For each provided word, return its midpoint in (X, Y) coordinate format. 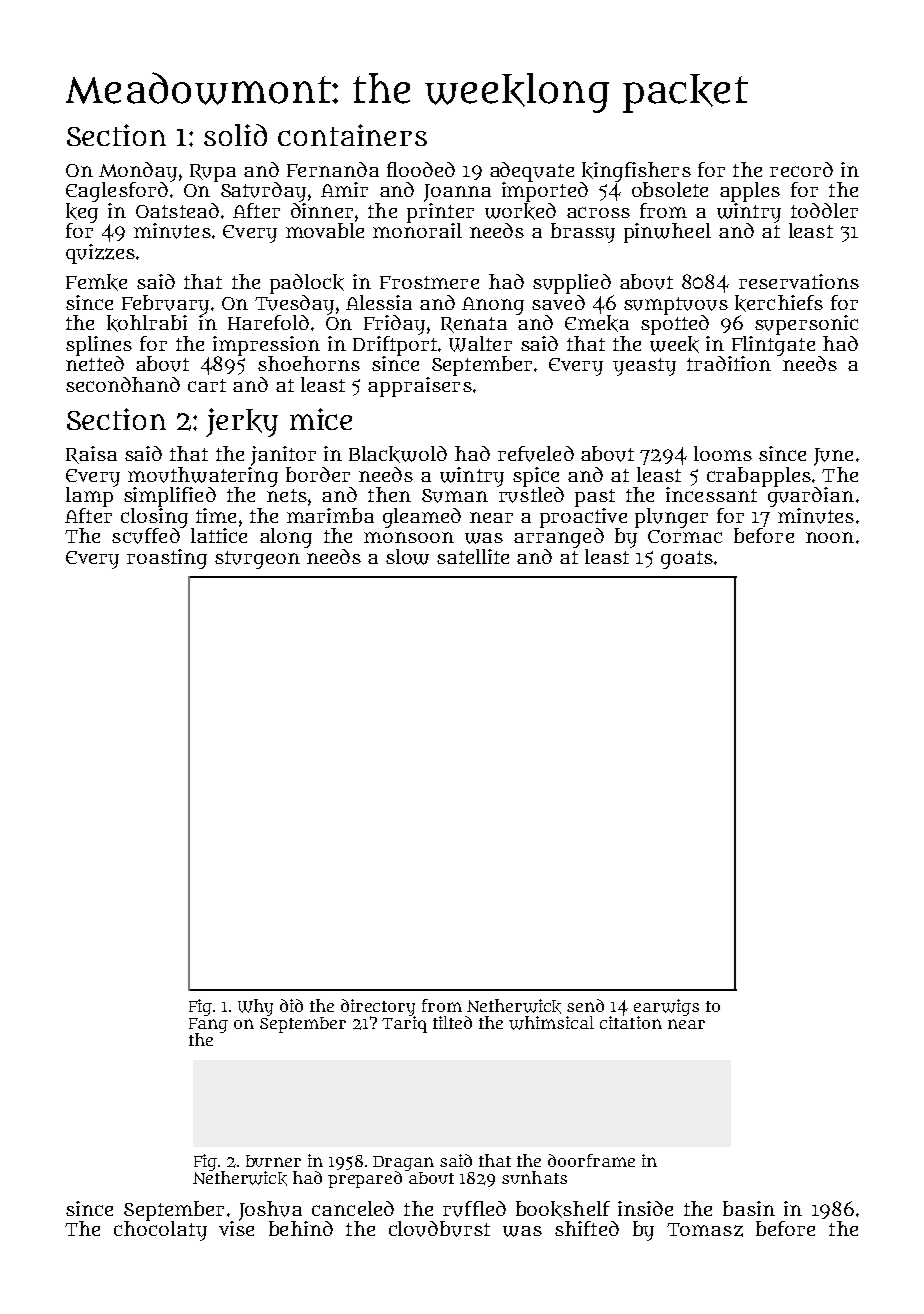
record (801, 169)
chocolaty (160, 1231)
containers (352, 135)
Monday (138, 172)
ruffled (474, 1209)
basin (749, 1208)
